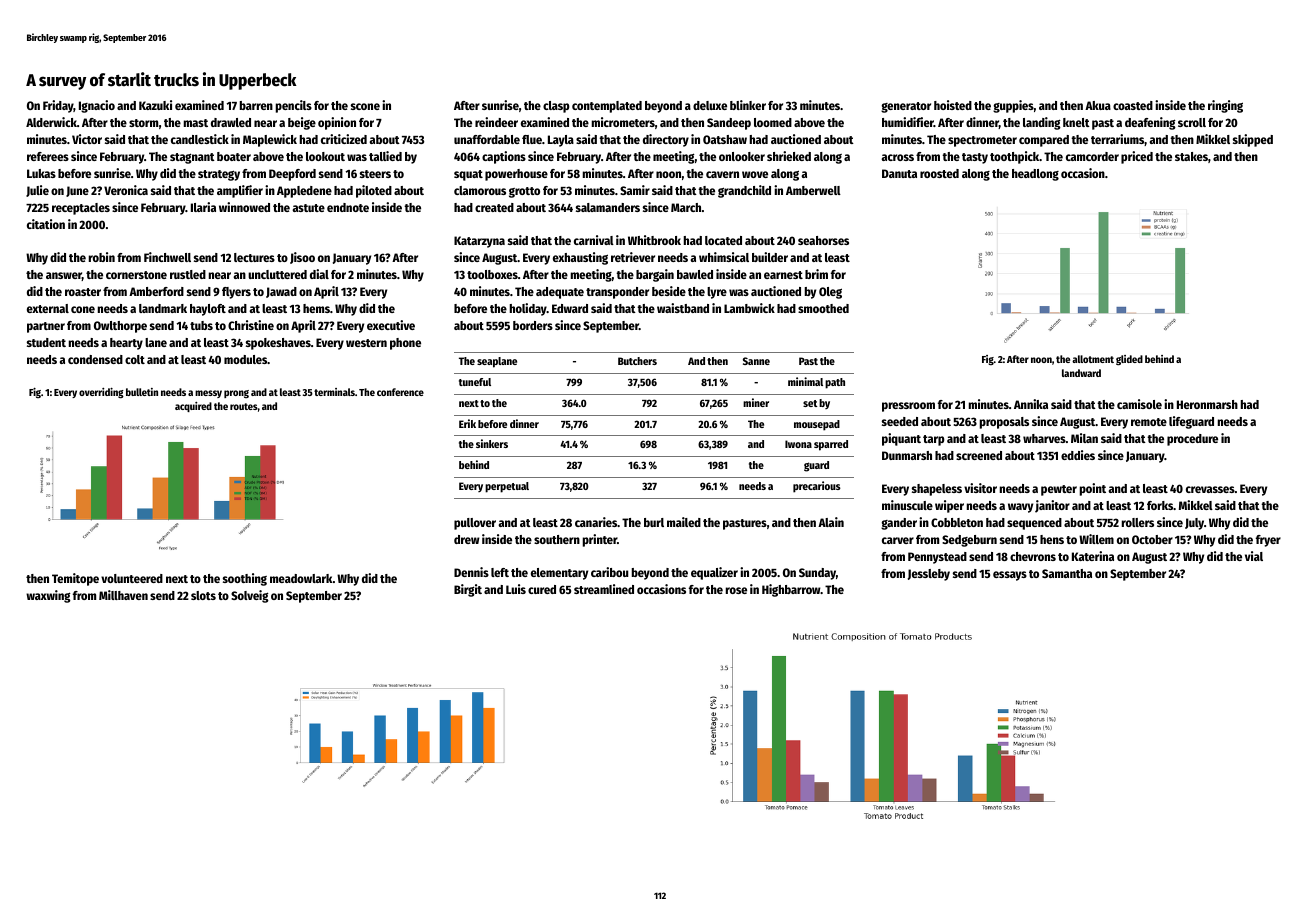  I want to click on glided, so click(1129, 360).
